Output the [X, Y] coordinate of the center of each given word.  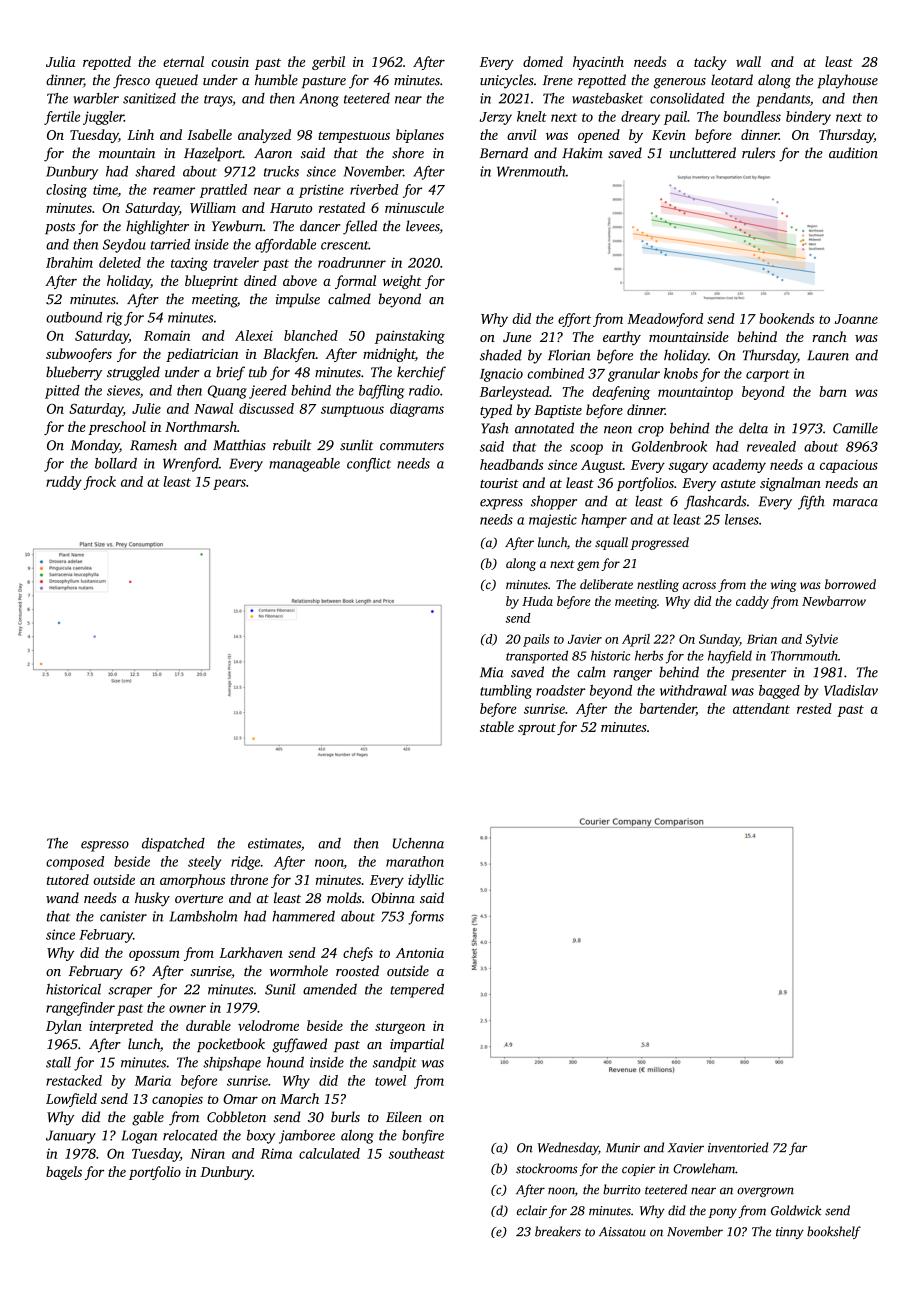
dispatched [173, 844]
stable [497, 726]
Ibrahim [69, 262]
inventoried [738, 1147]
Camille [855, 428]
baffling [381, 392]
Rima [276, 1153]
